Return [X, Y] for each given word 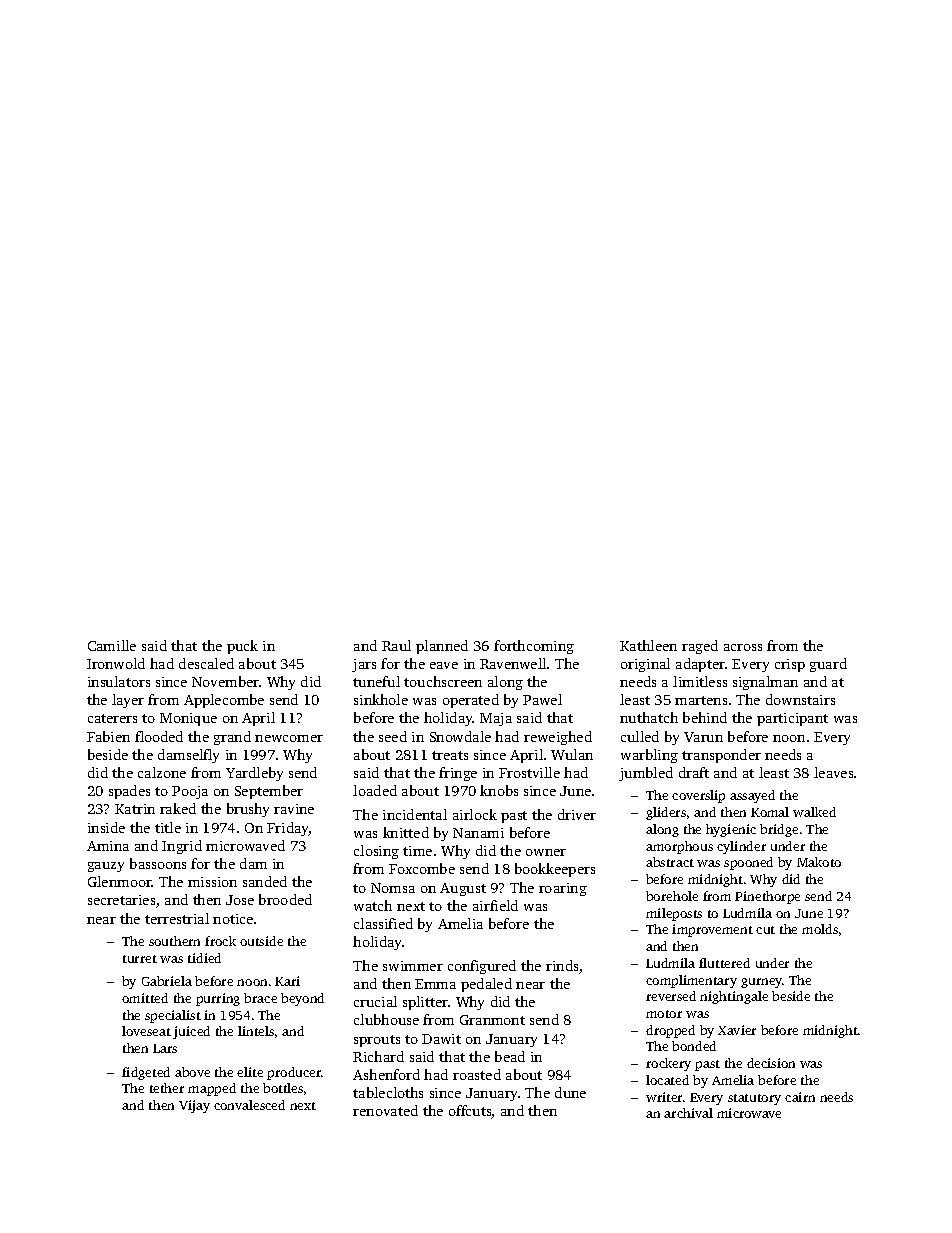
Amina [108, 846]
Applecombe [224, 701]
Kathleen [648, 645]
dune [570, 1092]
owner [546, 852]
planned [442, 647]
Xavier [737, 1030]
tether [167, 1088]
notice [233, 919]
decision [771, 1063]
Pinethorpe [767, 897]
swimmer [413, 966]
